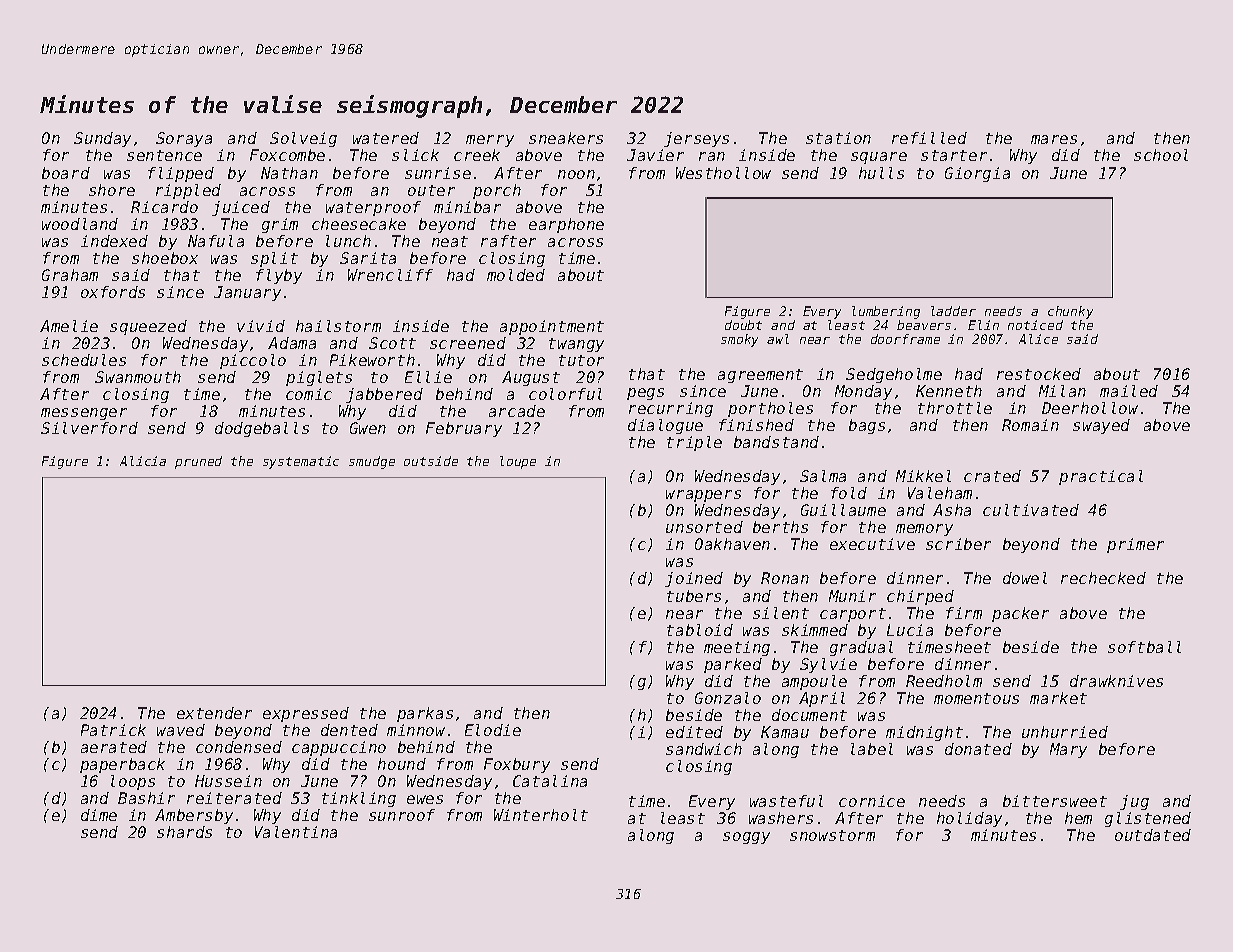  What do you see at coordinates (832, 835) in the screenshot?
I see `snowstorm` at bounding box center [832, 835].
